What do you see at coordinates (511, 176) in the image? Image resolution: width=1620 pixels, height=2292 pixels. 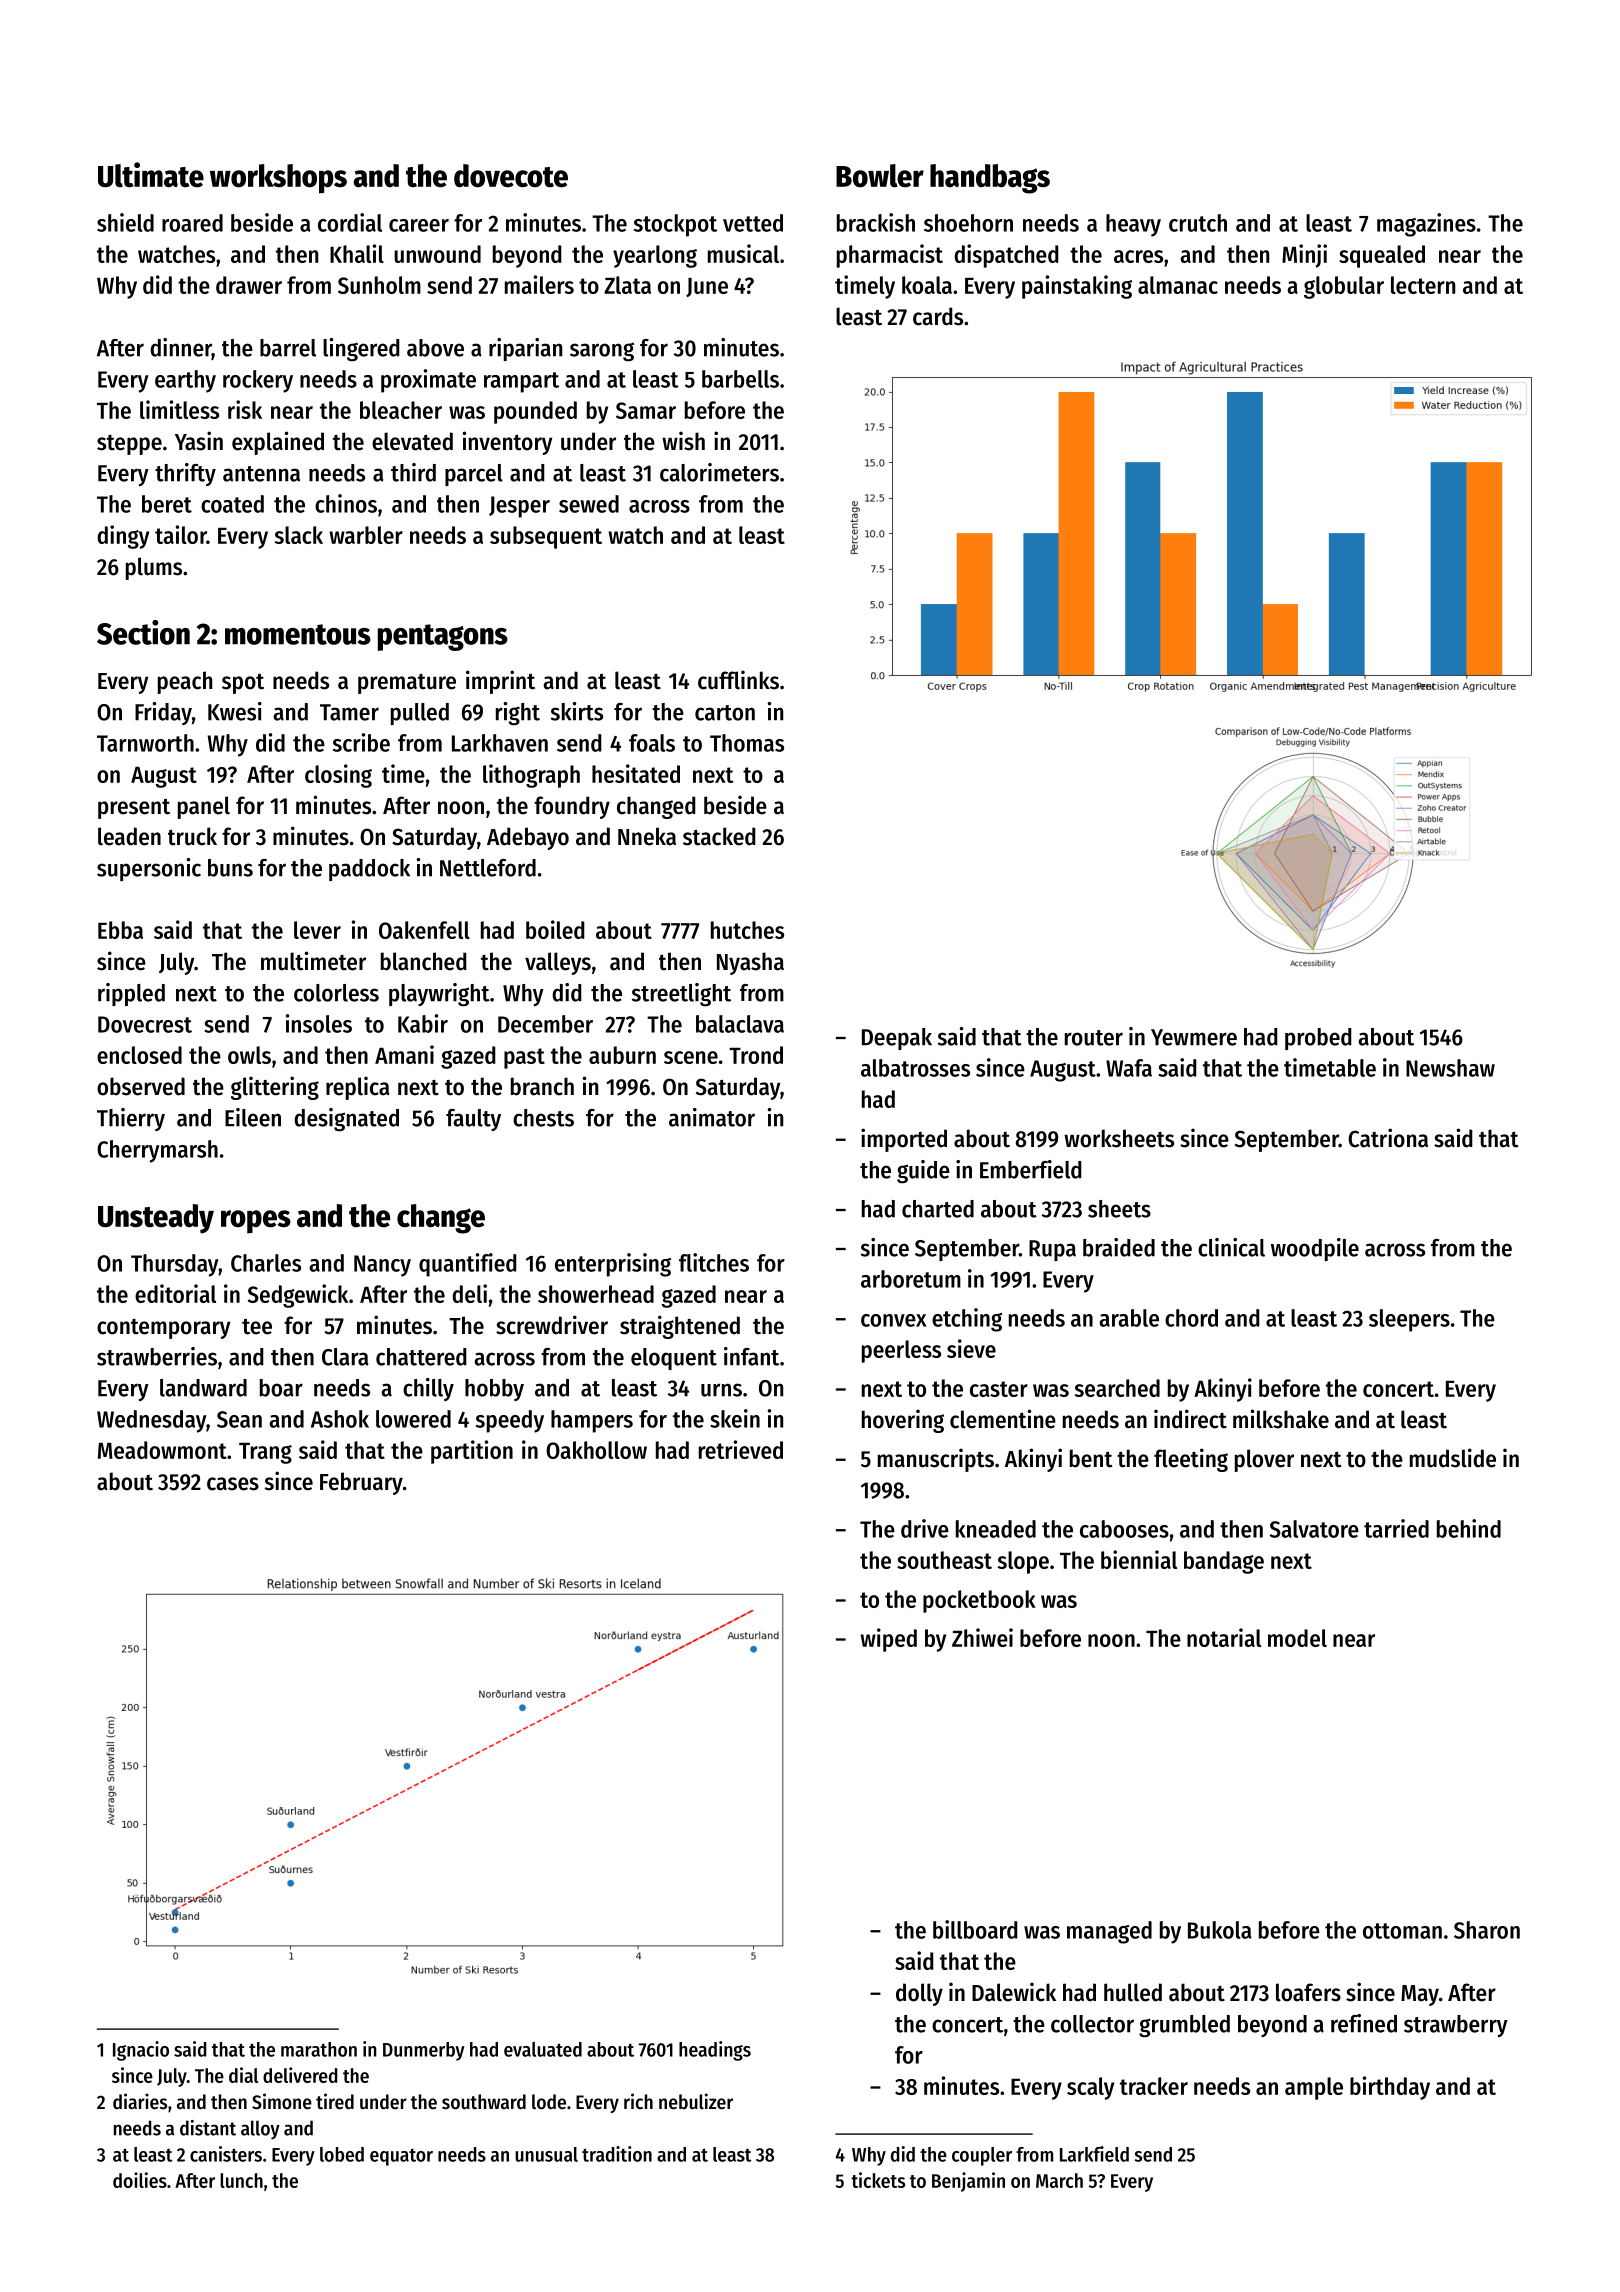 I see `dovecote` at bounding box center [511, 176].
